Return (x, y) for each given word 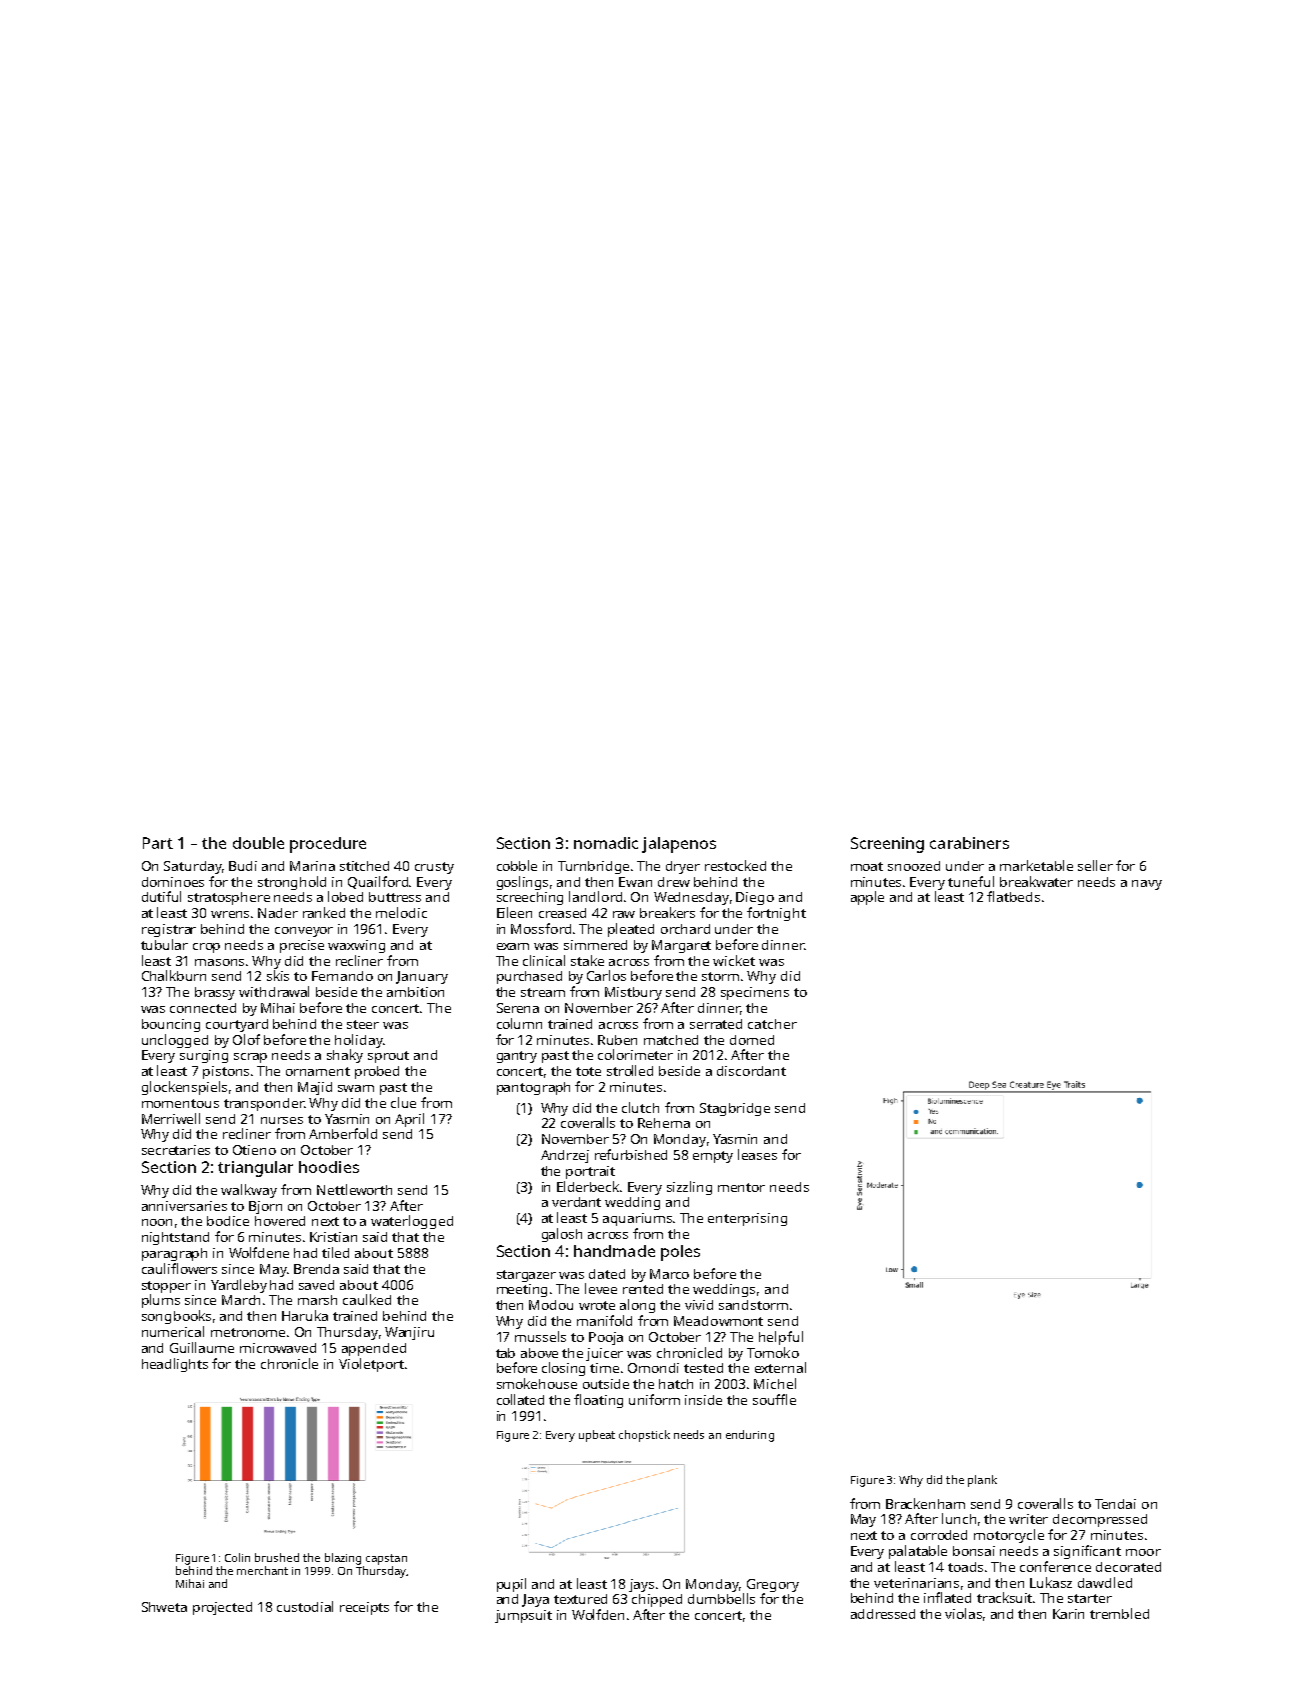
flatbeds (1013, 896)
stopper (166, 1287)
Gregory (773, 1585)
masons (219, 962)
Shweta (164, 1607)
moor (1143, 1552)
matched (671, 1040)
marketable (1036, 865)
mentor (741, 1187)
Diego (755, 898)
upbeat (597, 1436)
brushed (277, 1557)
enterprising (747, 1219)
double (258, 843)
